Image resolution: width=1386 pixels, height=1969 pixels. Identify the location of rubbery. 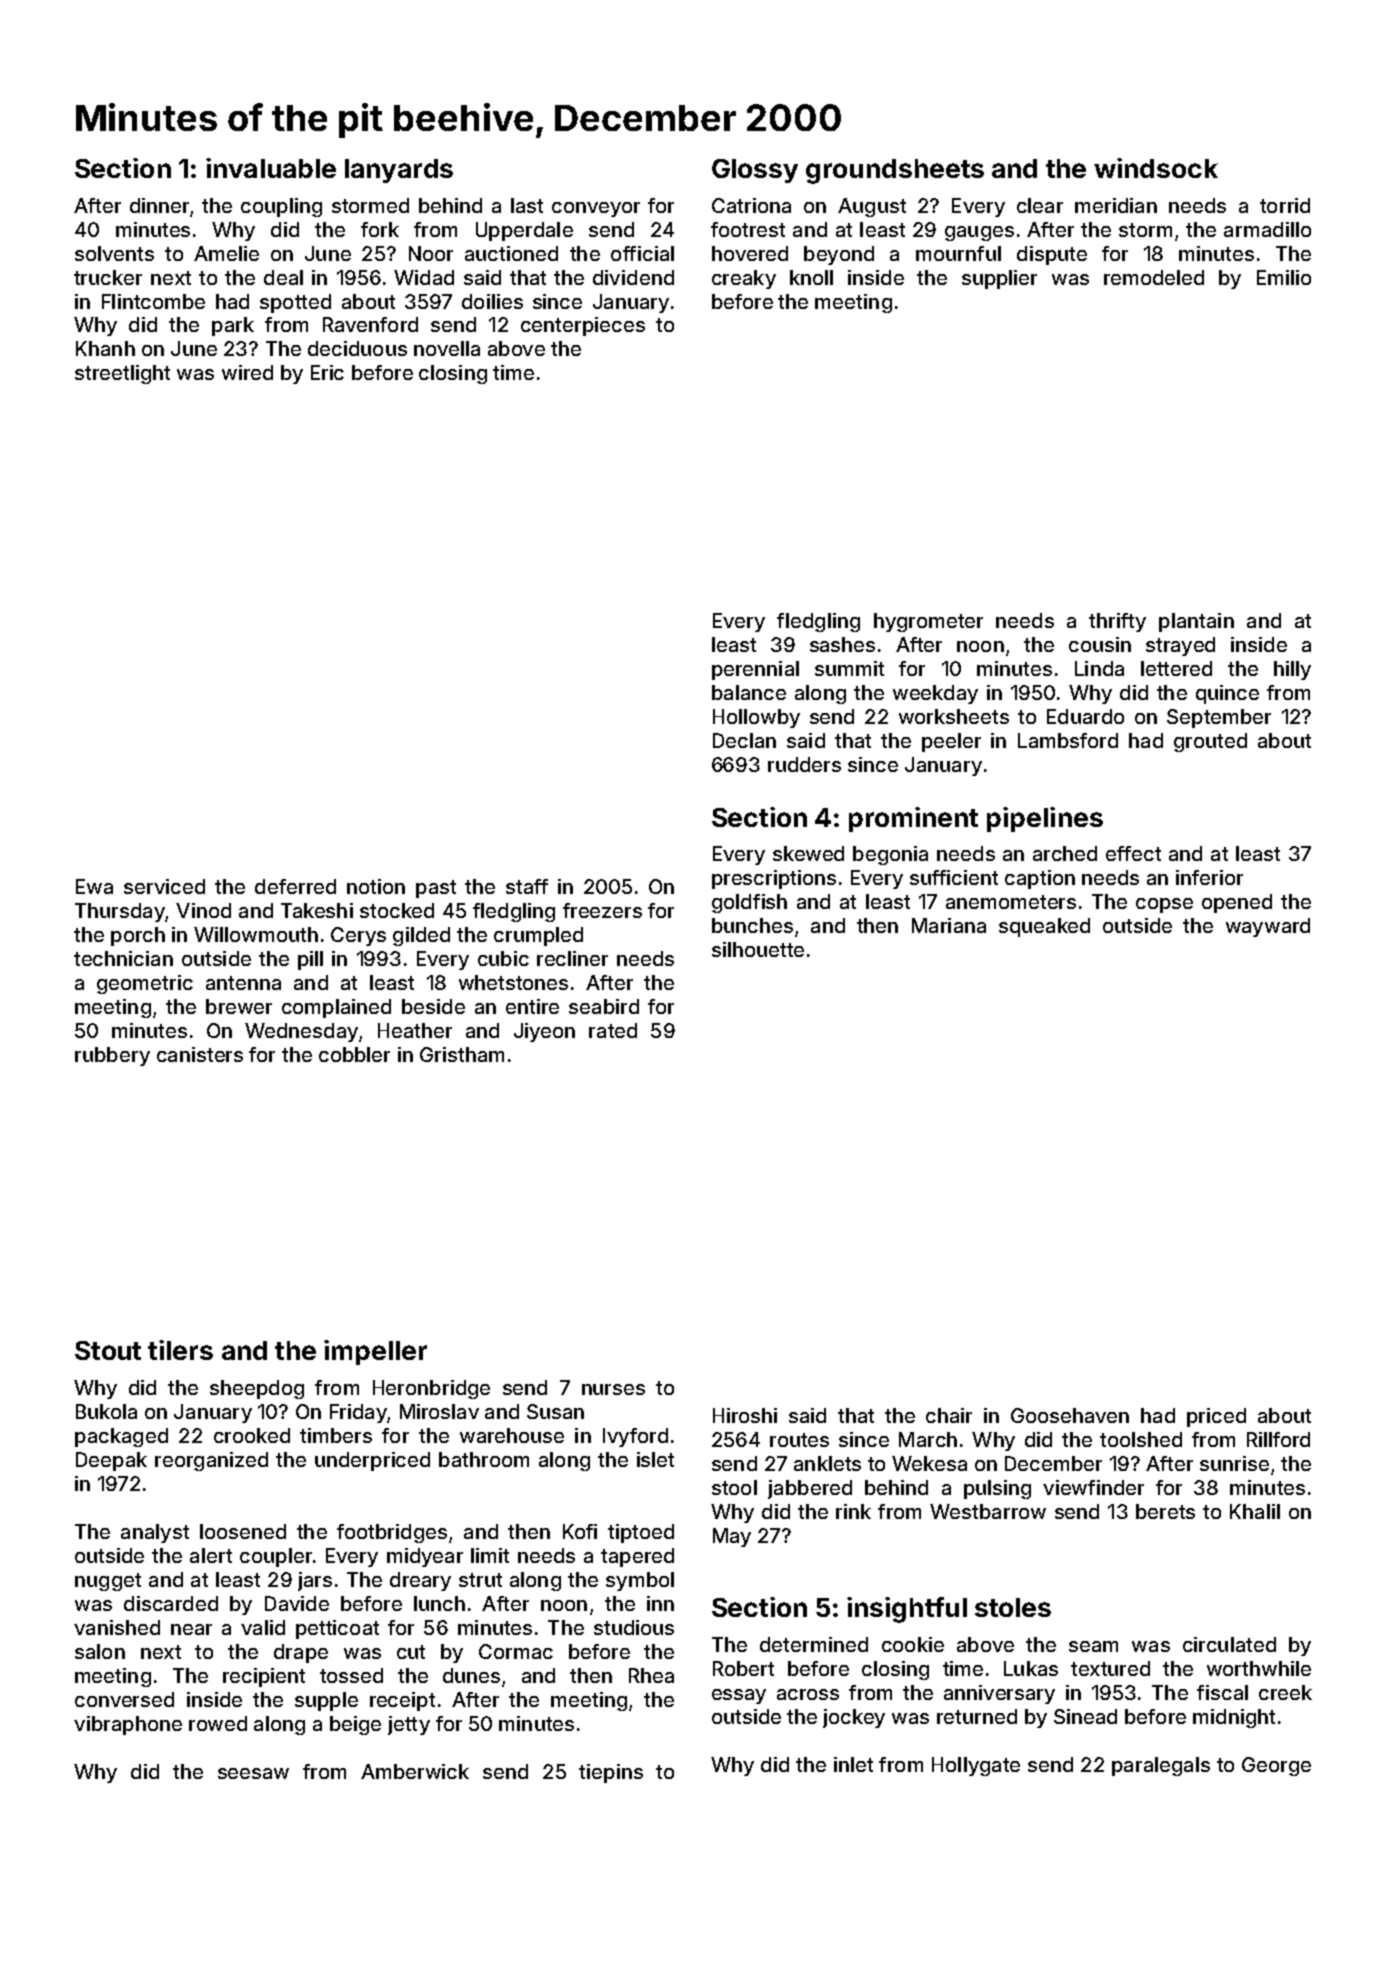
(112, 1056).
